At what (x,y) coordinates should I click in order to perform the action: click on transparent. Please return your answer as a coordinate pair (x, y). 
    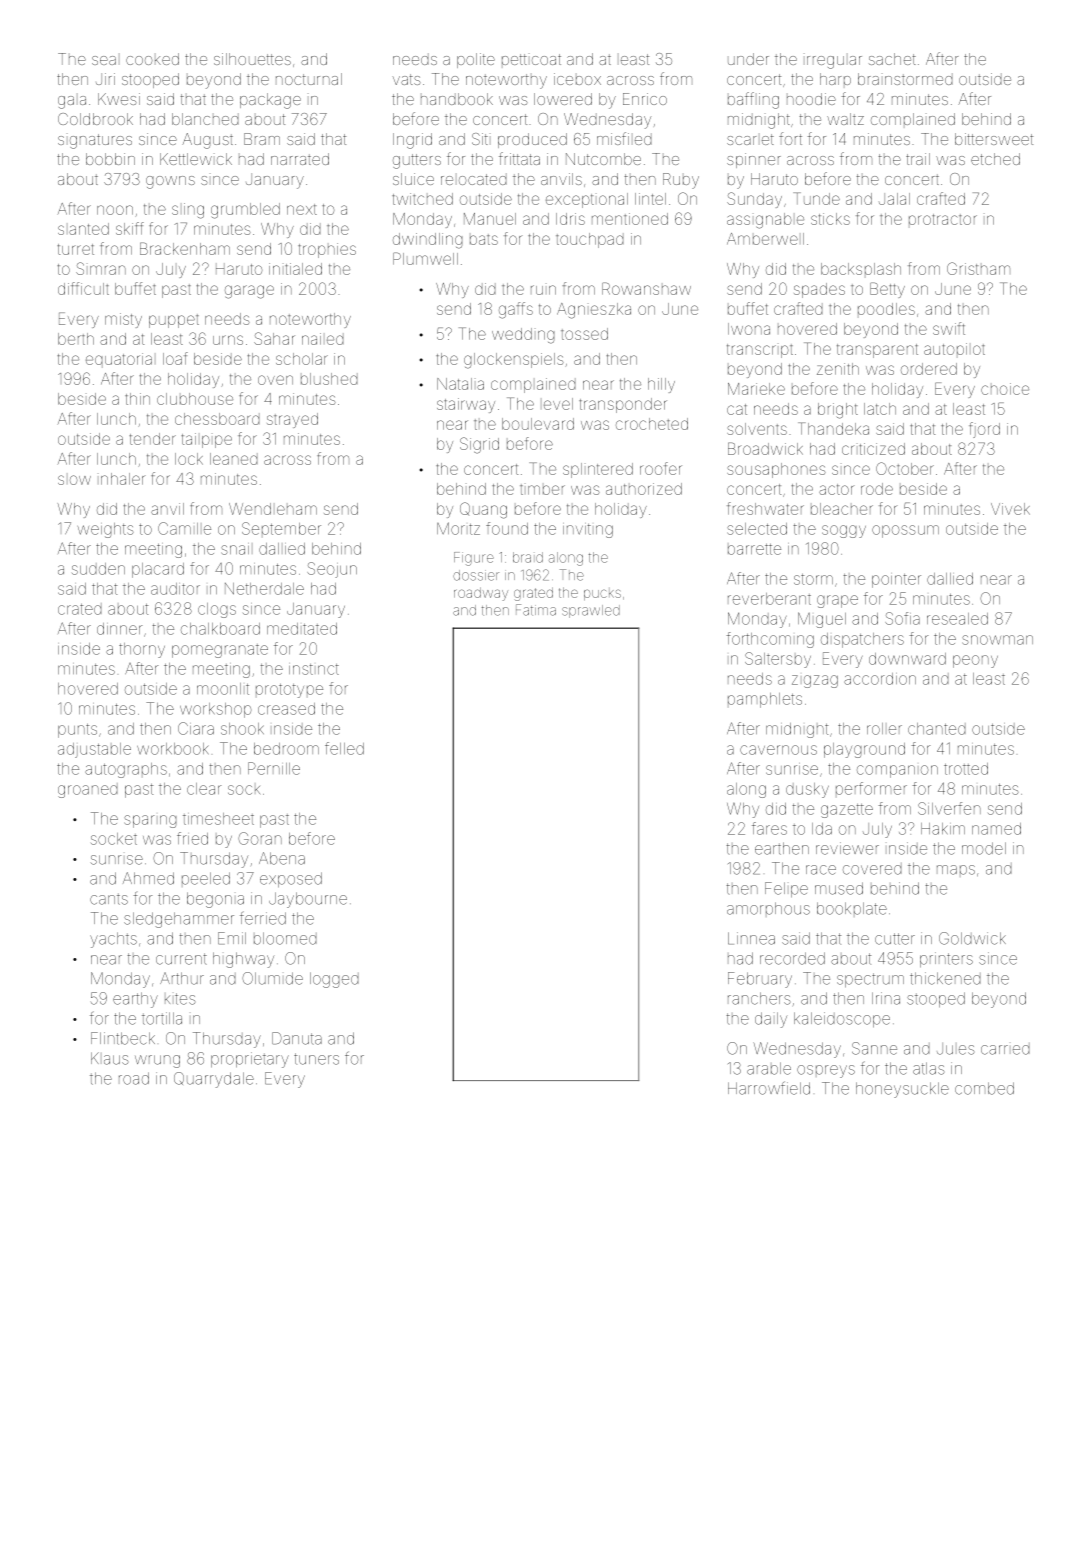
    Looking at the image, I should click on (877, 351).
